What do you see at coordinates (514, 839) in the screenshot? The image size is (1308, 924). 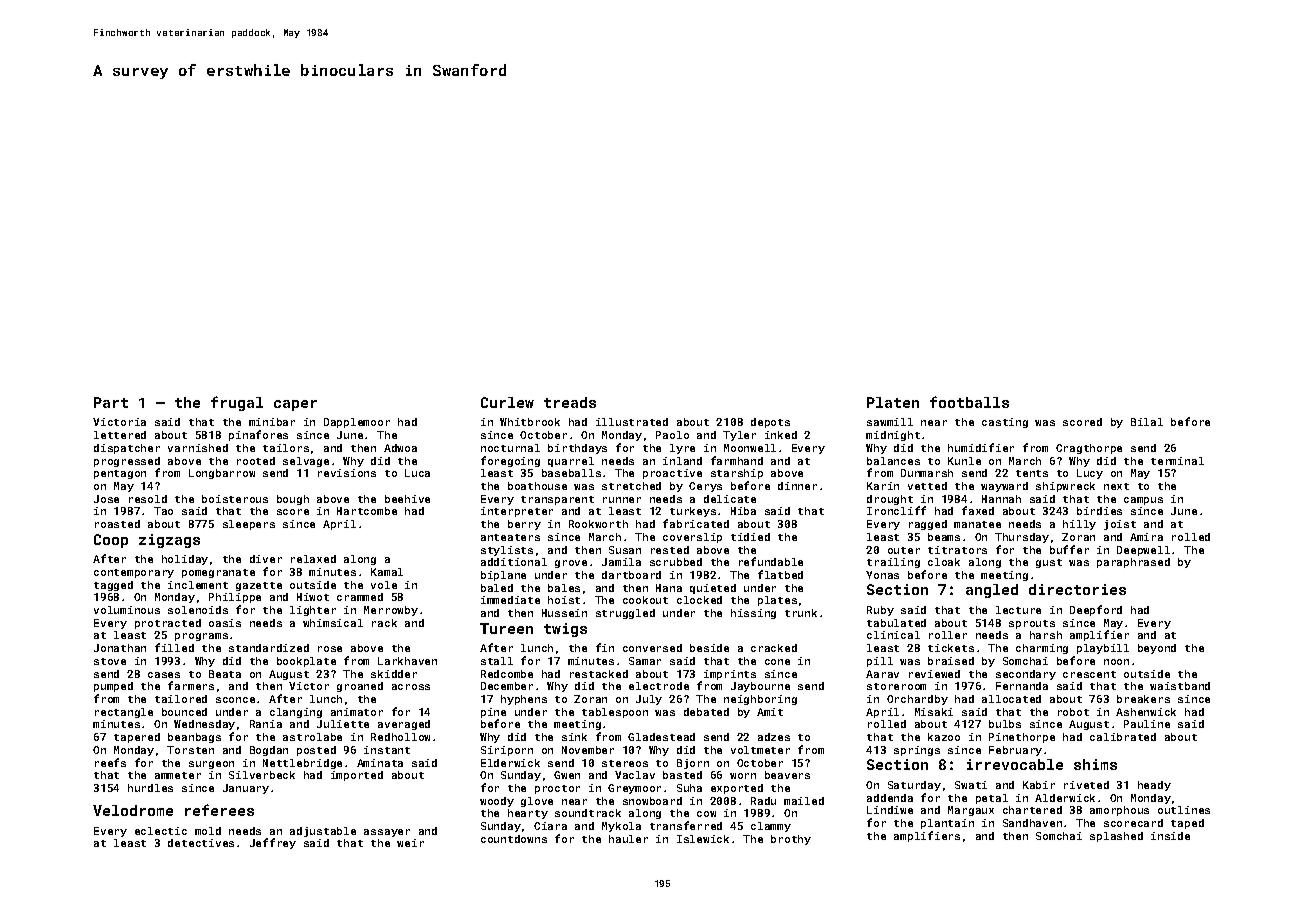 I see `countdowns` at bounding box center [514, 839].
